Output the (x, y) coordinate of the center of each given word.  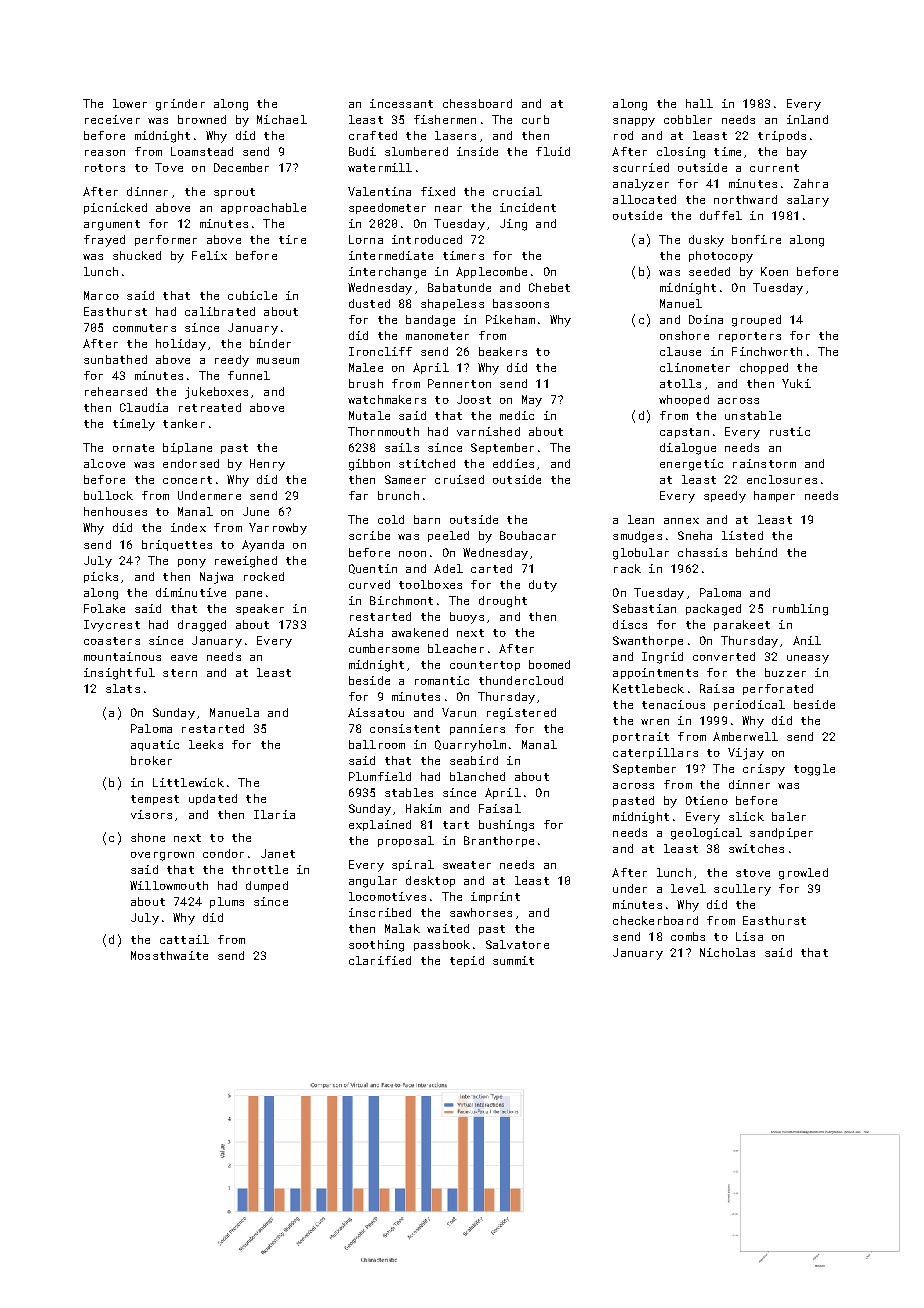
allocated (644, 199)
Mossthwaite (169, 955)
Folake (104, 608)
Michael (282, 119)
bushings (506, 826)
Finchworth (767, 351)
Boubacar (528, 535)
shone (148, 837)
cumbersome (384, 648)
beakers (503, 351)
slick (746, 816)
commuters (144, 328)
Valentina (379, 191)
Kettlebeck (648, 688)
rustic (790, 431)
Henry (267, 465)
